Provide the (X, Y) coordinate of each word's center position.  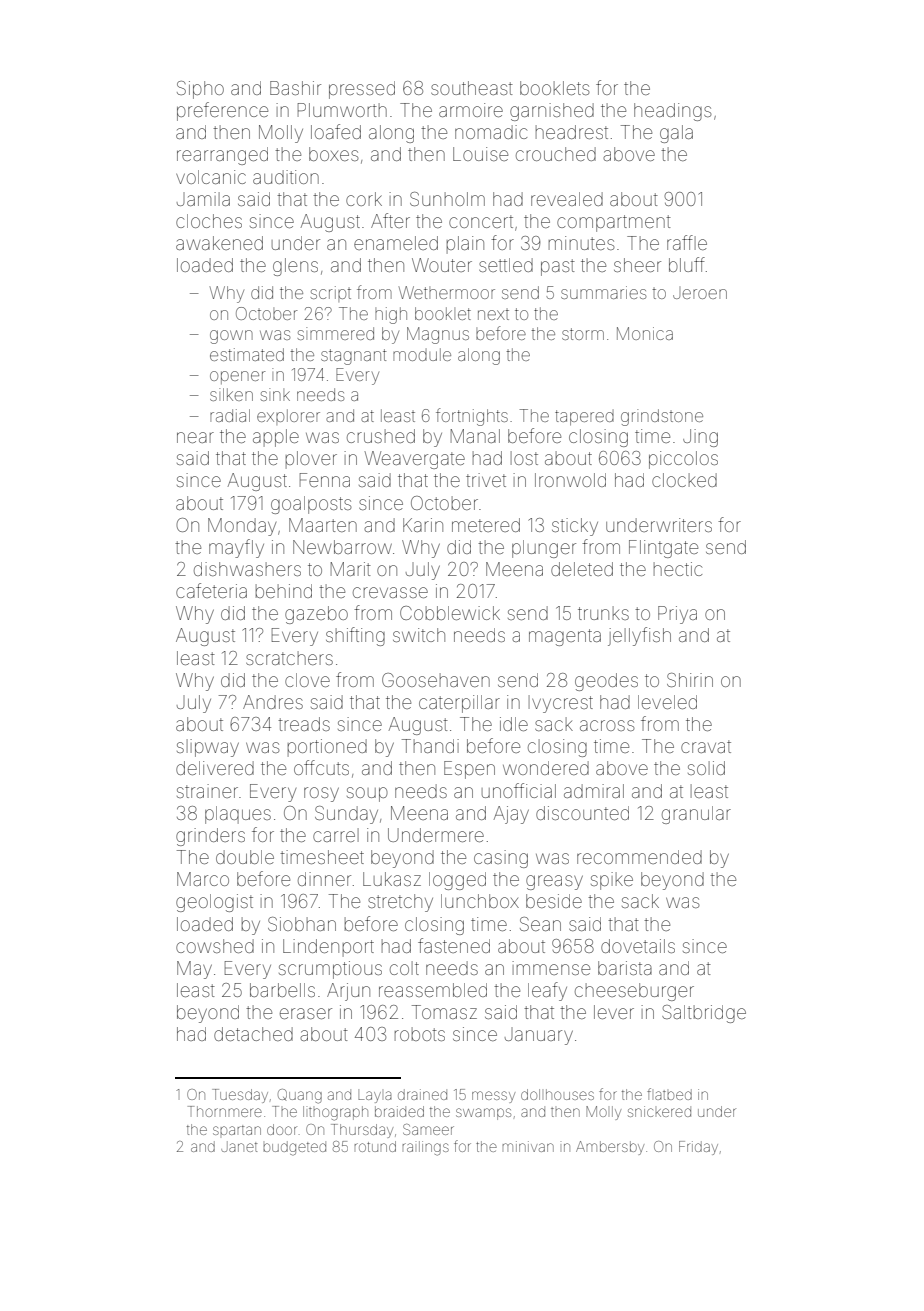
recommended (639, 857)
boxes (334, 154)
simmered (336, 333)
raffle (687, 242)
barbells (282, 990)
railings (425, 1148)
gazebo (316, 615)
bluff (687, 264)
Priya (677, 615)
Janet (239, 1146)
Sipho (200, 90)
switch (419, 635)
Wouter (442, 265)
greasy (554, 882)
